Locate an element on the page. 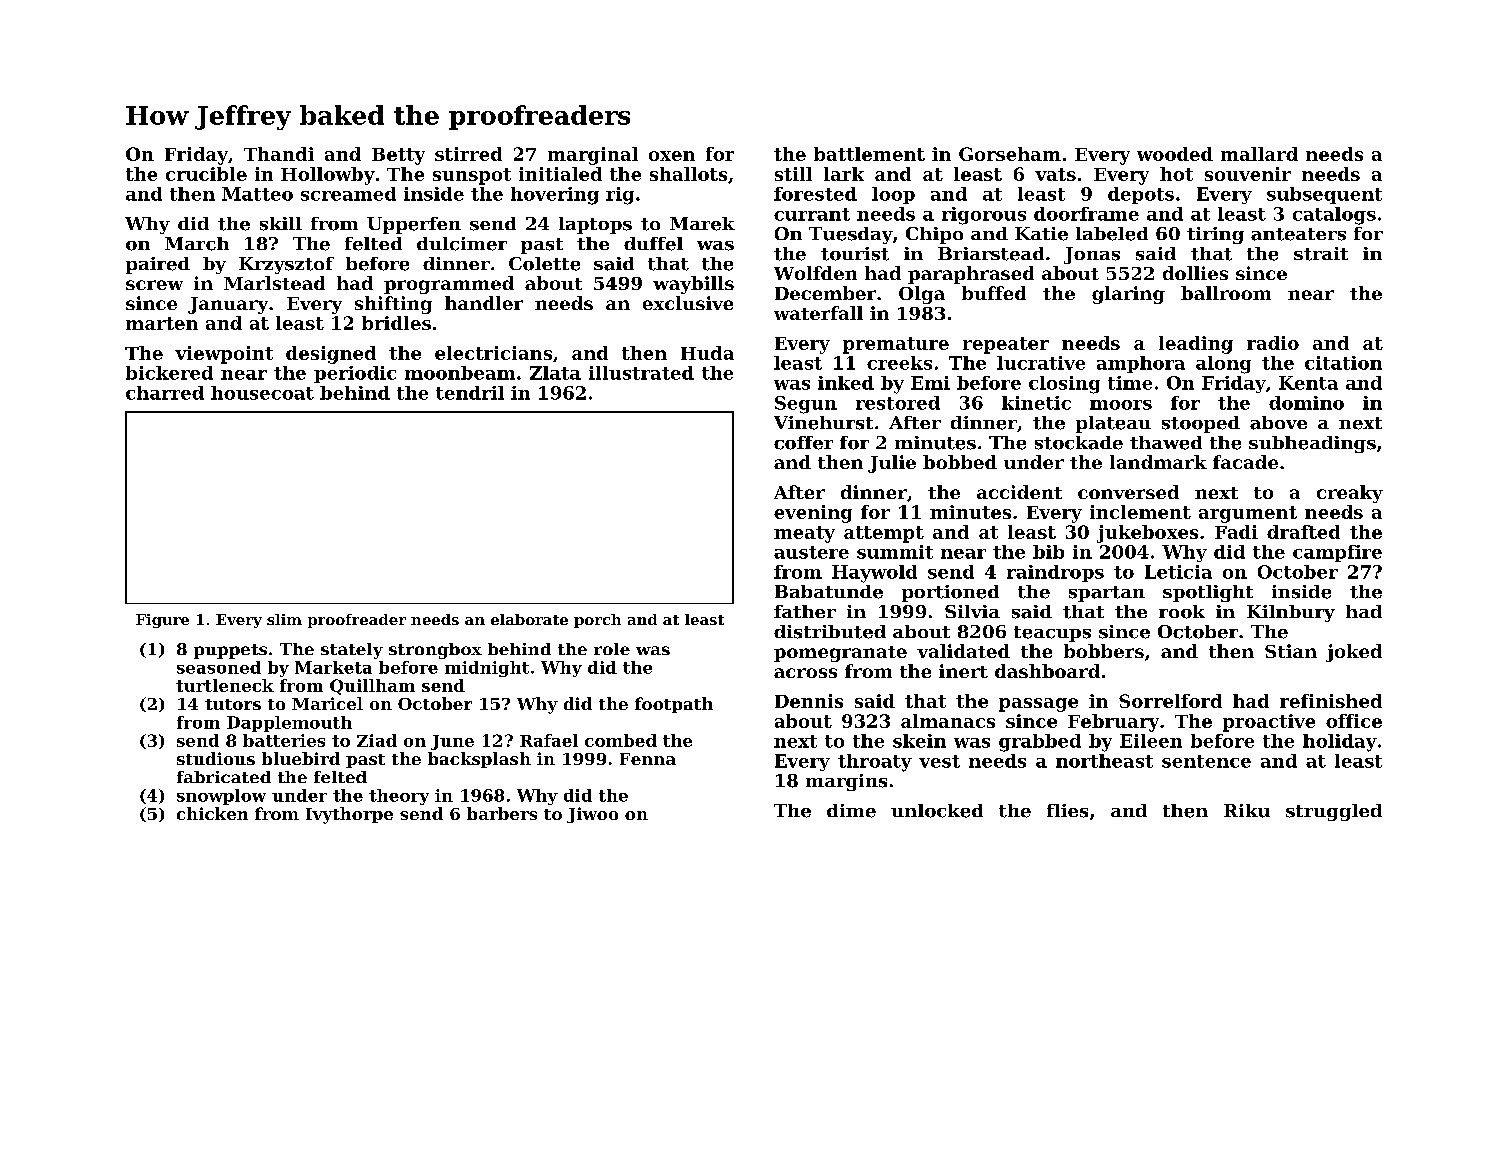 The height and width of the page is (1165, 1508). screamed is located at coordinates (348, 194).
